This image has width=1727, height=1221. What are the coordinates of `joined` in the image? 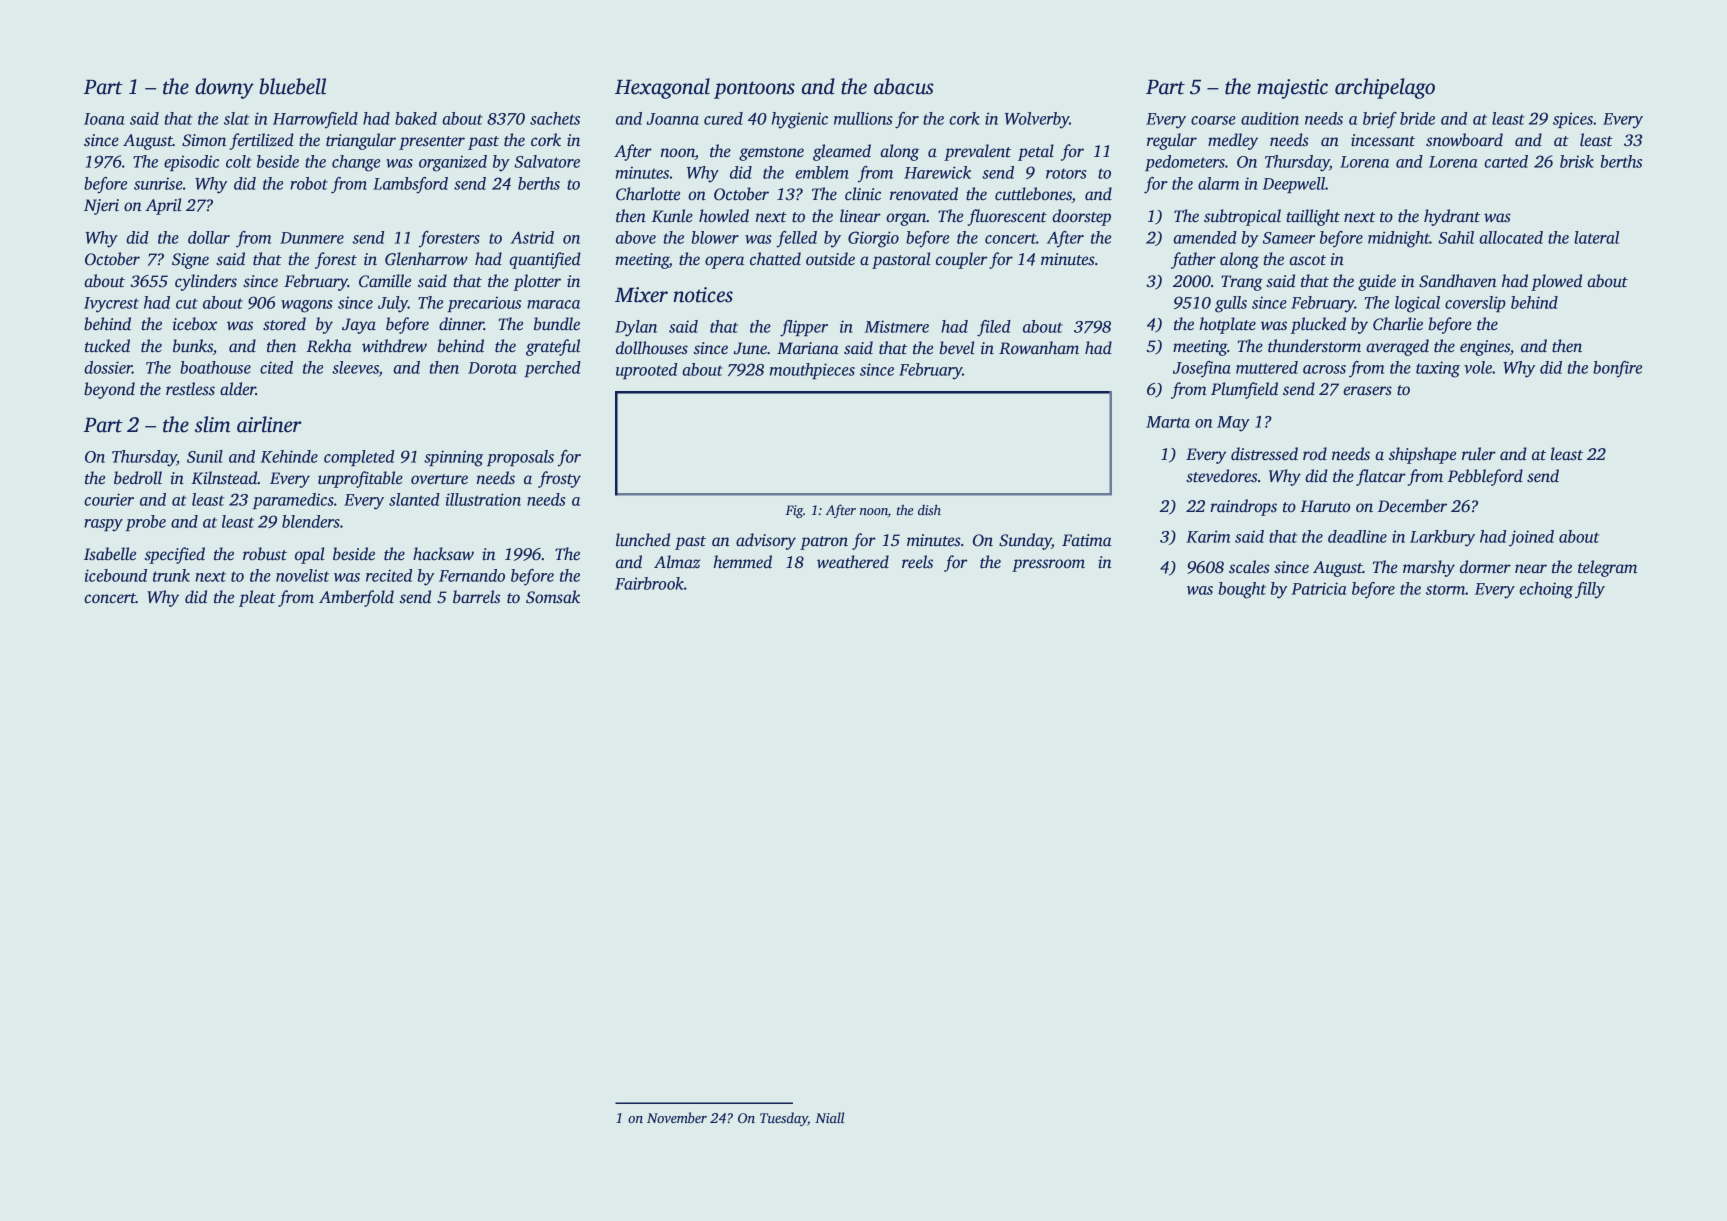 It's located at (1531, 538).
